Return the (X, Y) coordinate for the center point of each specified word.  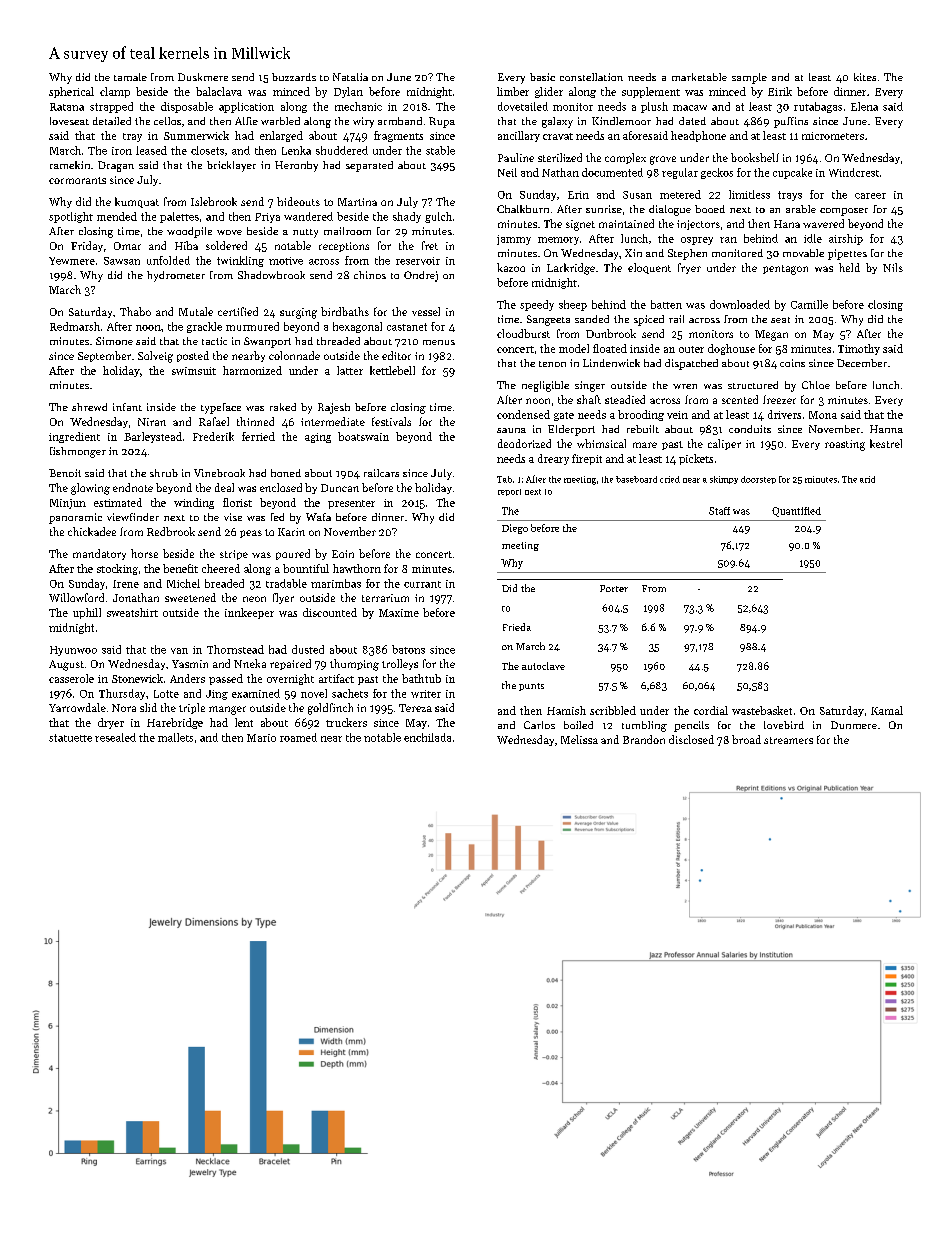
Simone (114, 341)
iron (122, 151)
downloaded (740, 304)
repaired (290, 664)
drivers (784, 414)
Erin (578, 195)
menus (439, 342)
